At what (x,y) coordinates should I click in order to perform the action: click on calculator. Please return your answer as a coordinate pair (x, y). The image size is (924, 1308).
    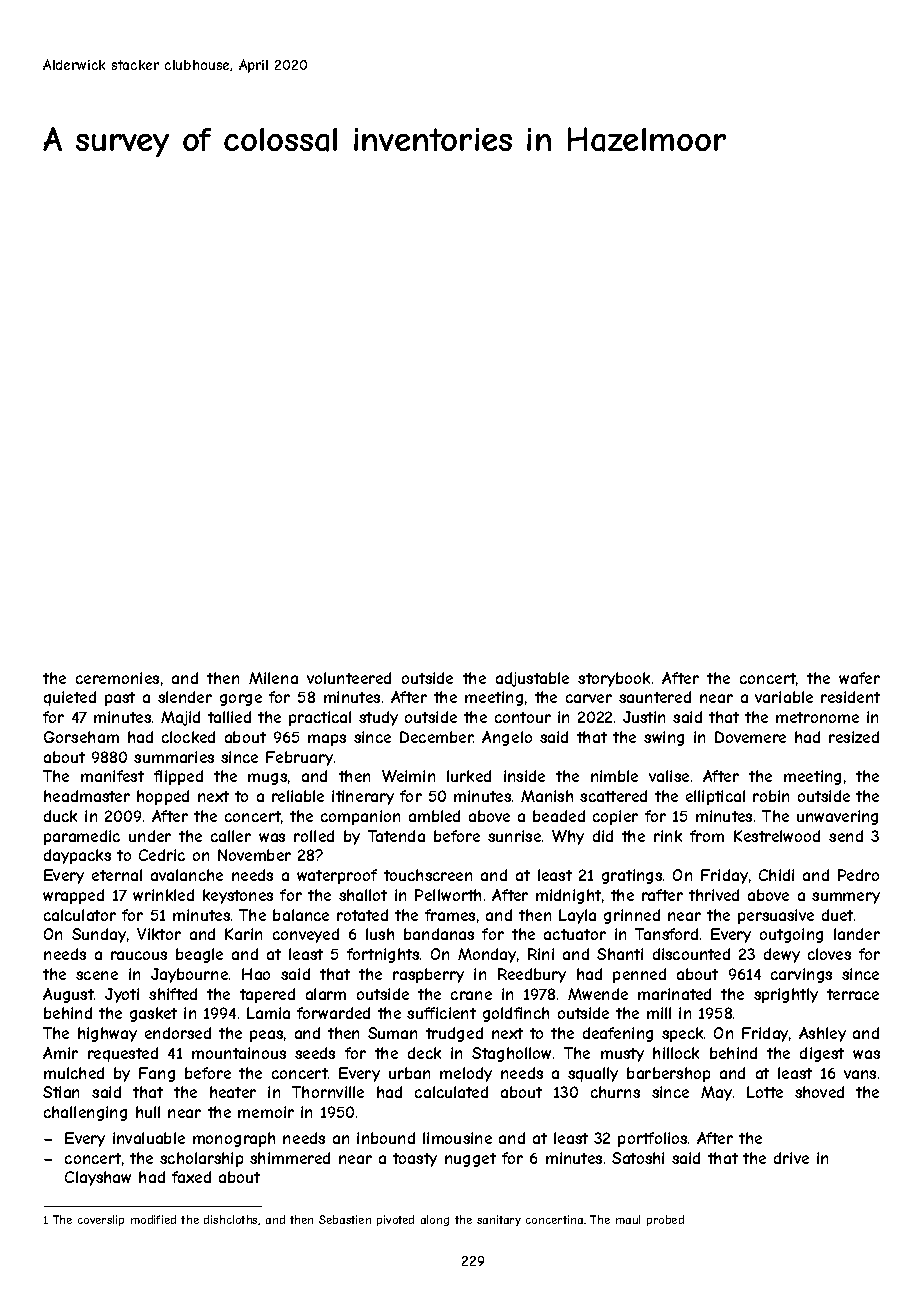
    Looking at the image, I should click on (80, 915).
